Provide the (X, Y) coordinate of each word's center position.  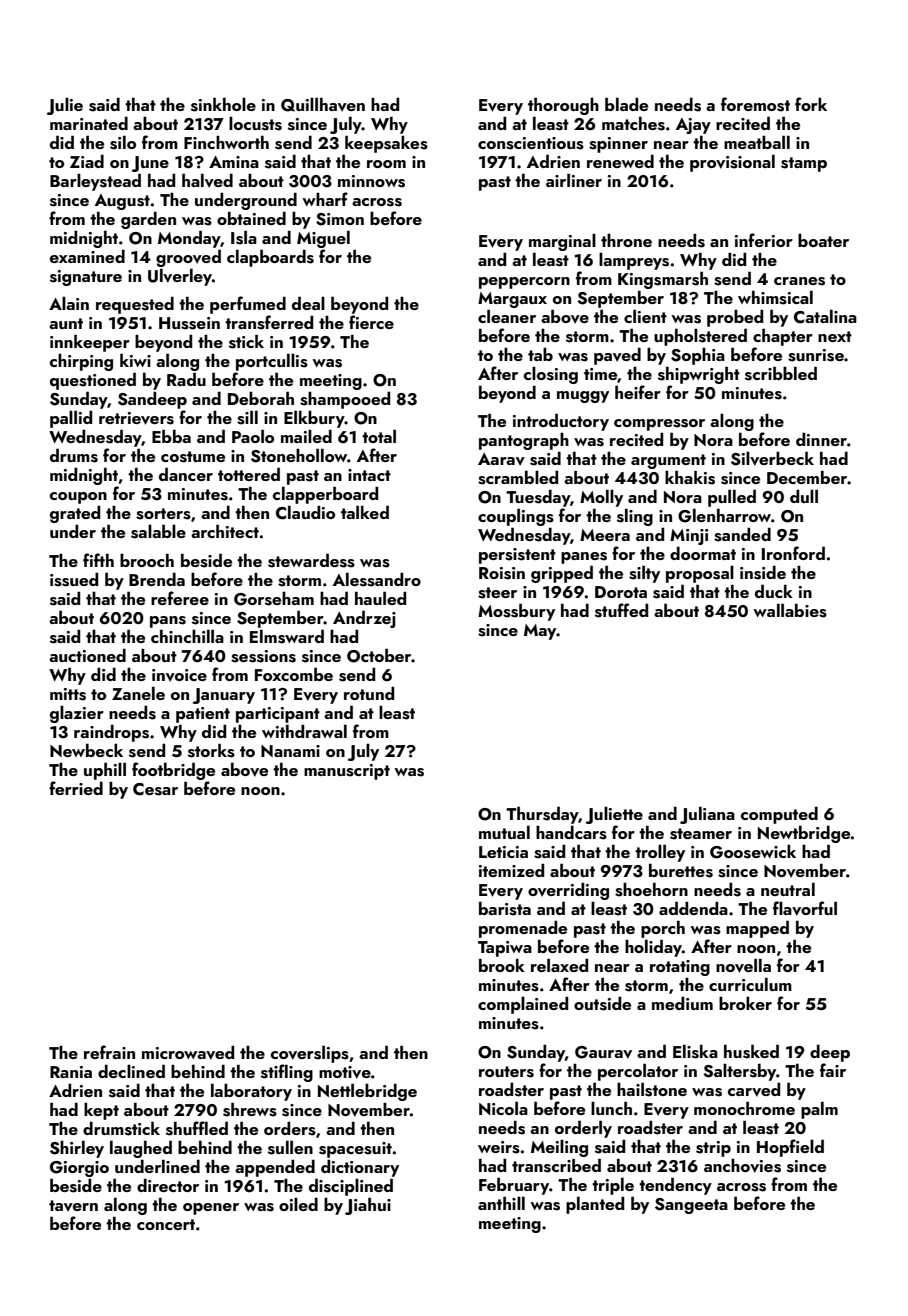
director (168, 1185)
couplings (516, 517)
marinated (89, 123)
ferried (76, 788)
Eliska (695, 1051)
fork (811, 104)
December (807, 477)
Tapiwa (505, 949)
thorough (563, 106)
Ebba (171, 436)
